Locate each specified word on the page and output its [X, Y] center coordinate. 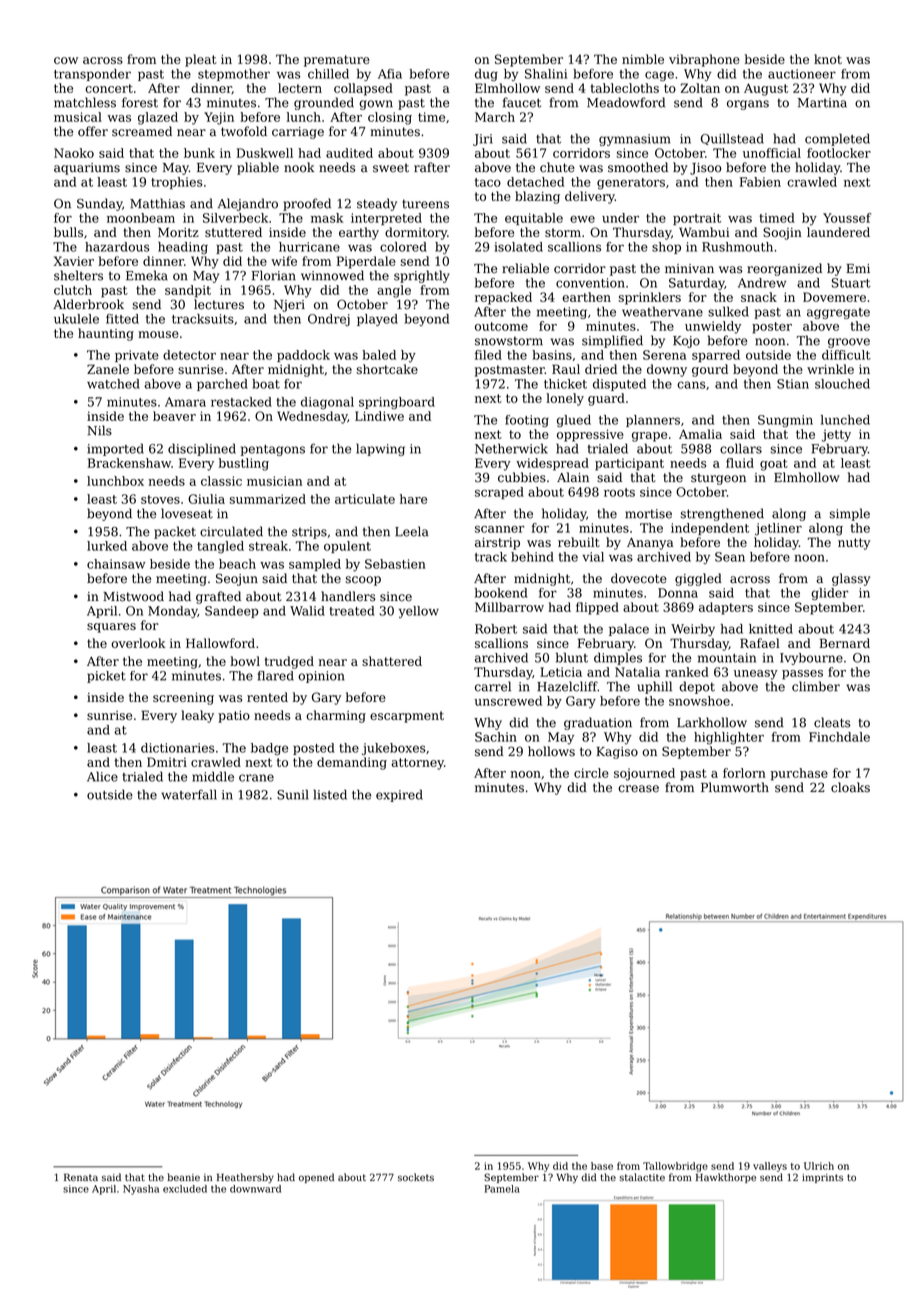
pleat [201, 60]
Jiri [483, 140]
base [602, 1166]
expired [399, 795]
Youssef [847, 218]
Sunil [293, 794]
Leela [412, 531]
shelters [78, 275]
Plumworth [735, 787]
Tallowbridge [675, 1167]
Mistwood [133, 596]
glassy [851, 579]
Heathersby [245, 1178]
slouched [842, 384]
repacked [503, 298]
